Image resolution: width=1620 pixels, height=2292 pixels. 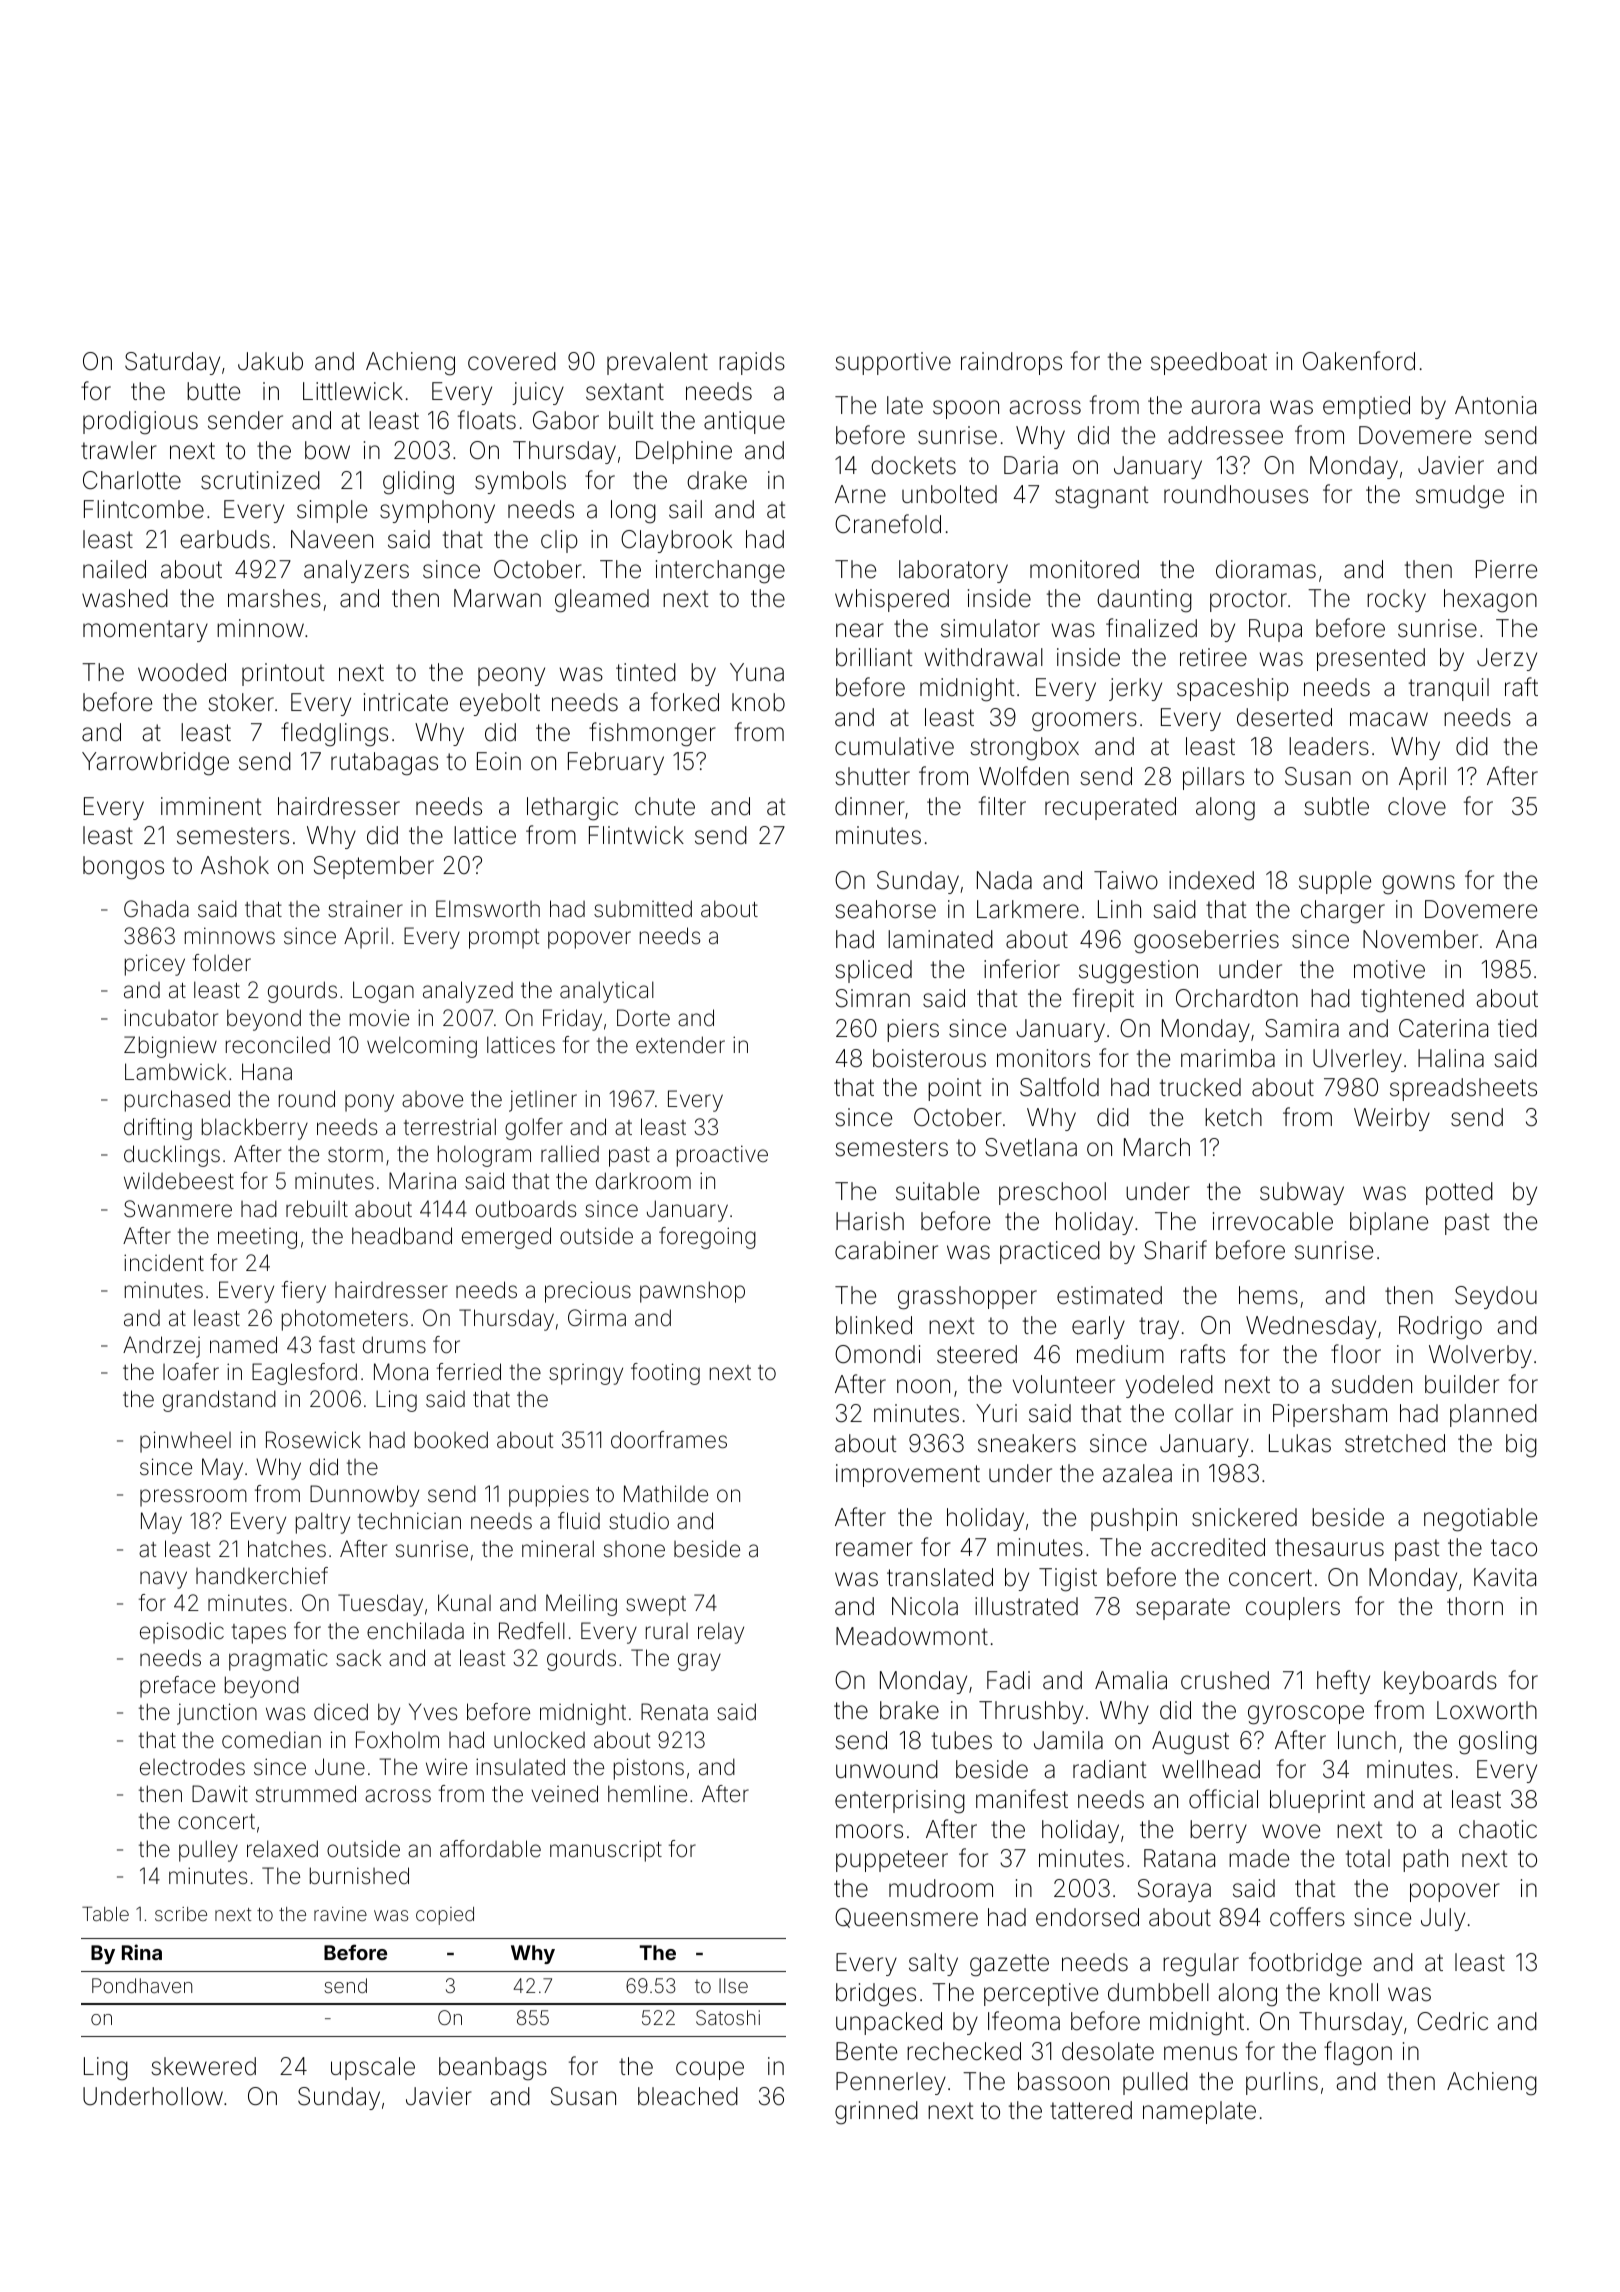 I want to click on June, so click(x=340, y=1767).
